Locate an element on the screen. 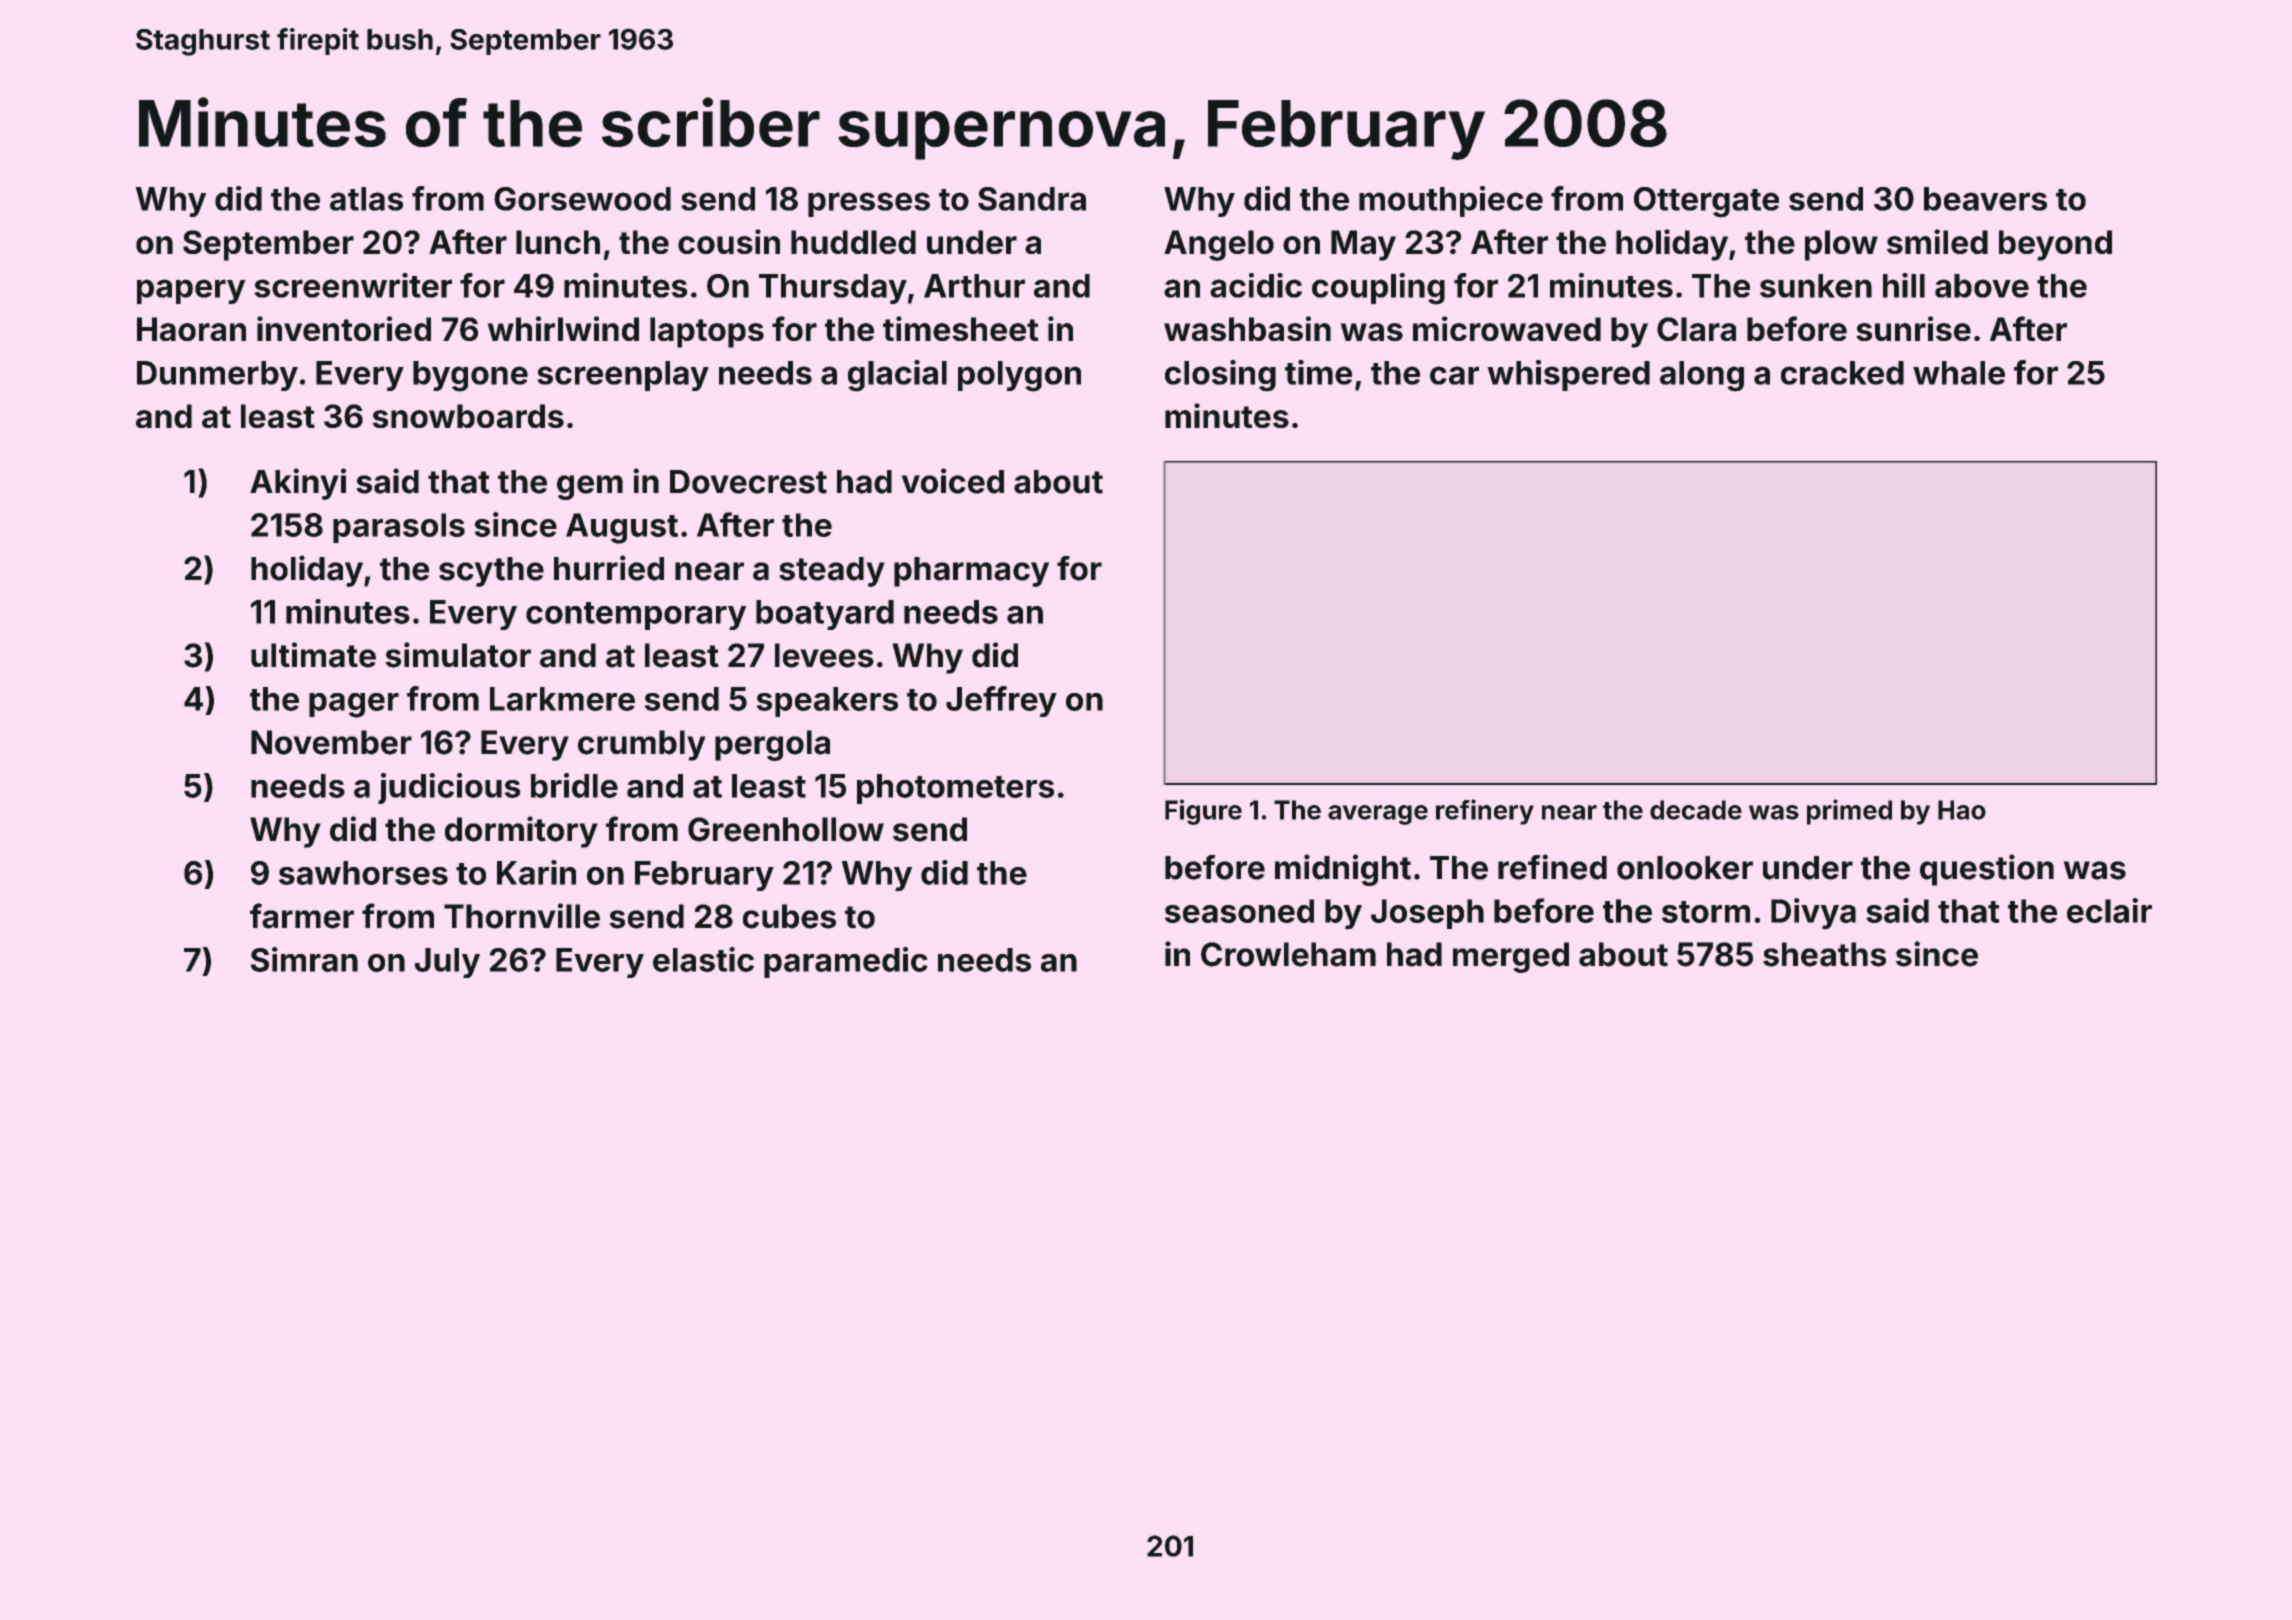  gem is located at coordinates (590, 487).
